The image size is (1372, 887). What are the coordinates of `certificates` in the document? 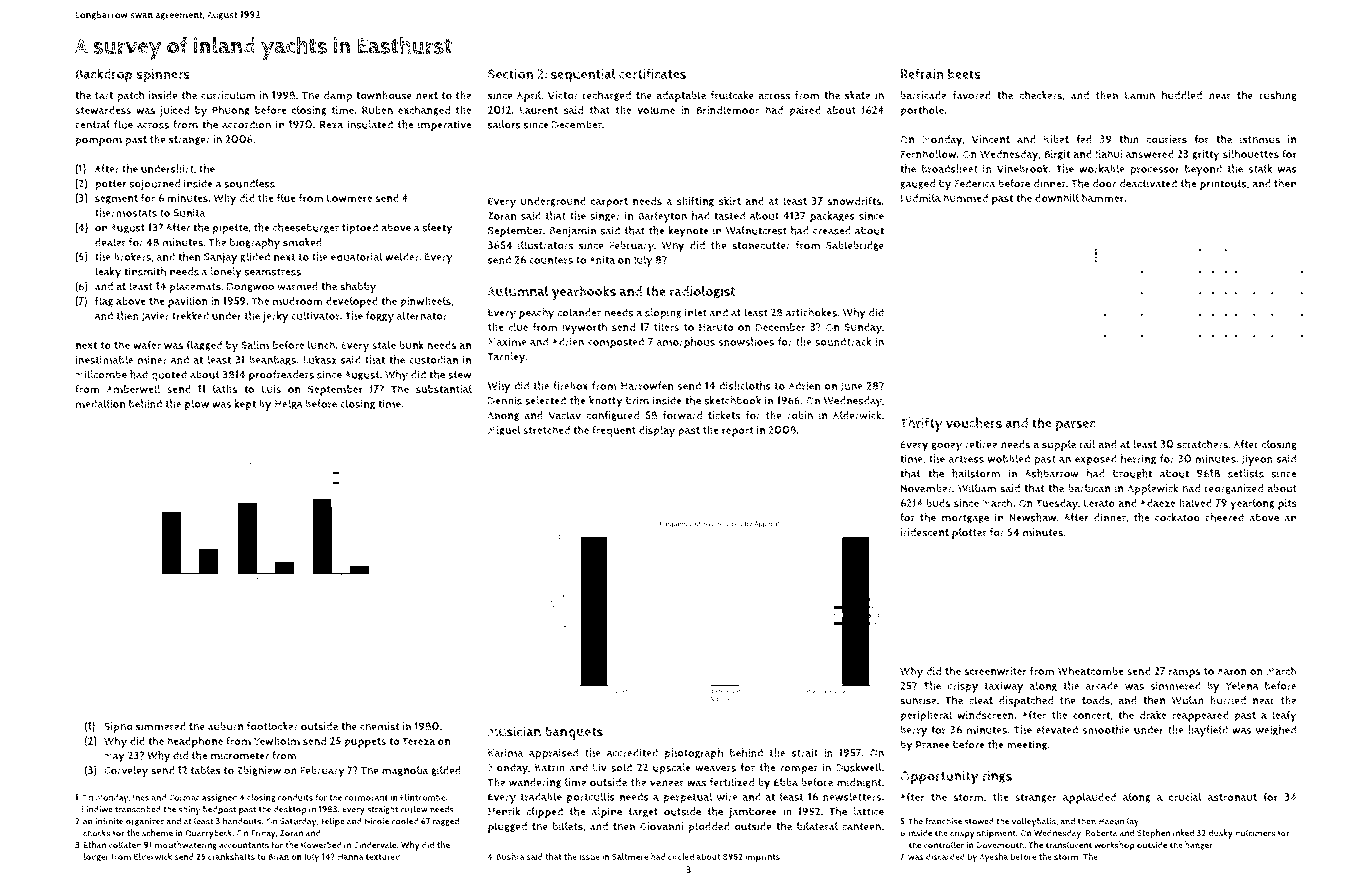 It's located at (652, 74).
